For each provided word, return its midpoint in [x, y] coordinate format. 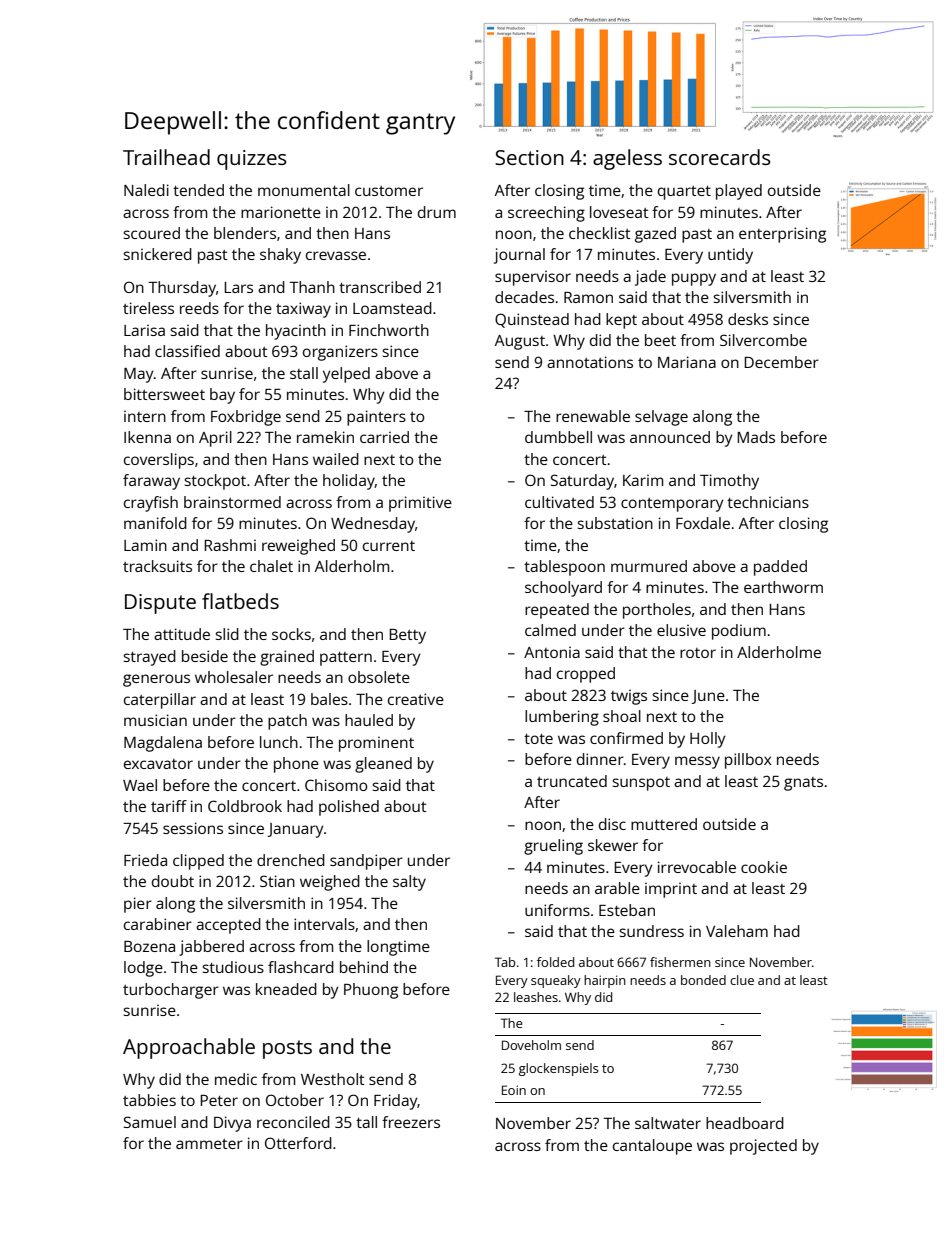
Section [529, 157]
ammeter [209, 1144]
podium [739, 632]
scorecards [719, 157]
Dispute [160, 604]
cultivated [559, 502]
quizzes [251, 160]
